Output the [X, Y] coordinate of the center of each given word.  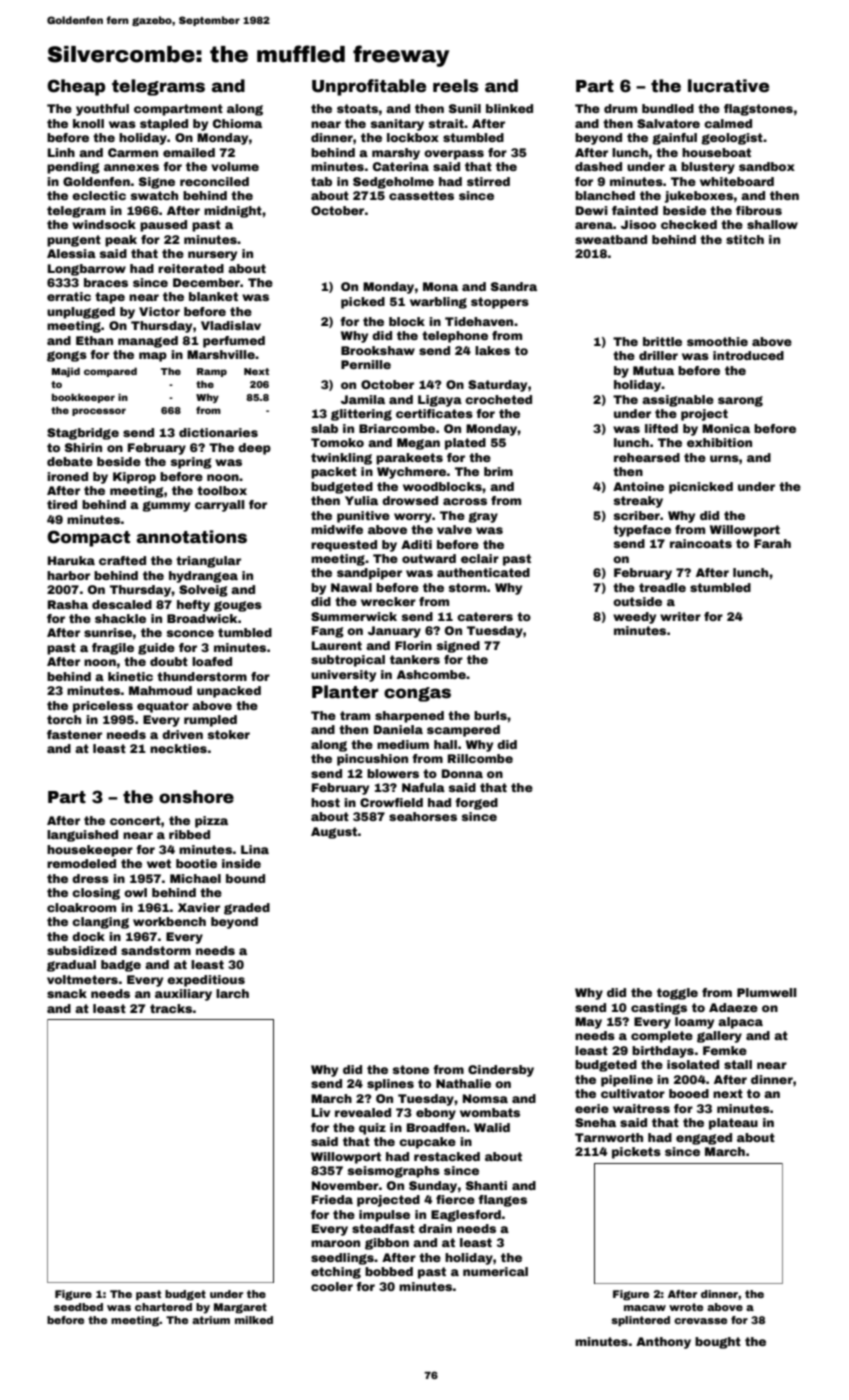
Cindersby [501, 1071]
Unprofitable [369, 87]
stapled [164, 125]
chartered [163, 1307]
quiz [372, 1129]
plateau [733, 1124]
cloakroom [81, 907]
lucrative [728, 86]
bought [718, 1343]
